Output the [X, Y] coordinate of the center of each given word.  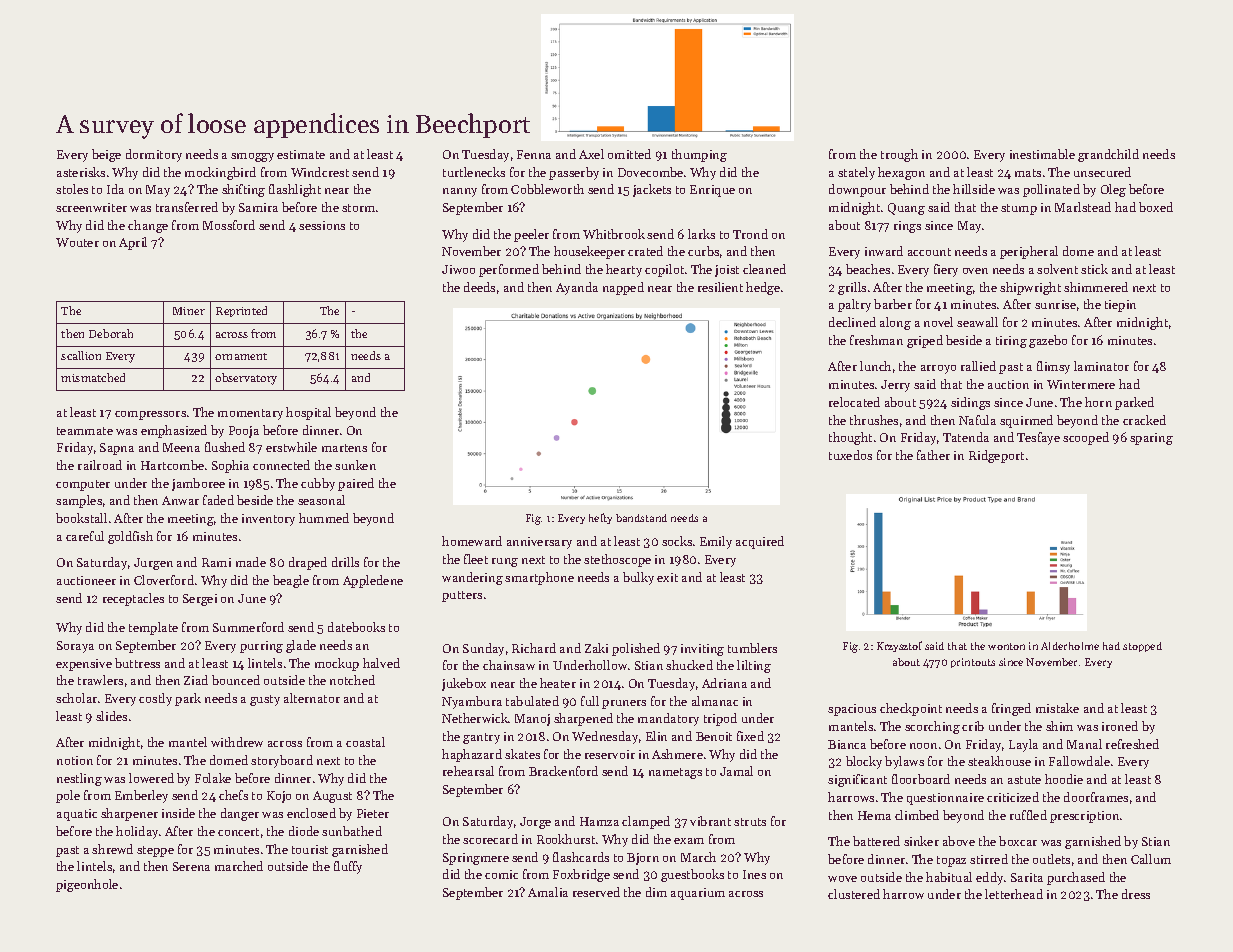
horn [1098, 402]
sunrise [1055, 304]
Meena [181, 447]
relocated [854, 402]
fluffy [348, 867]
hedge [763, 288]
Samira [258, 207]
